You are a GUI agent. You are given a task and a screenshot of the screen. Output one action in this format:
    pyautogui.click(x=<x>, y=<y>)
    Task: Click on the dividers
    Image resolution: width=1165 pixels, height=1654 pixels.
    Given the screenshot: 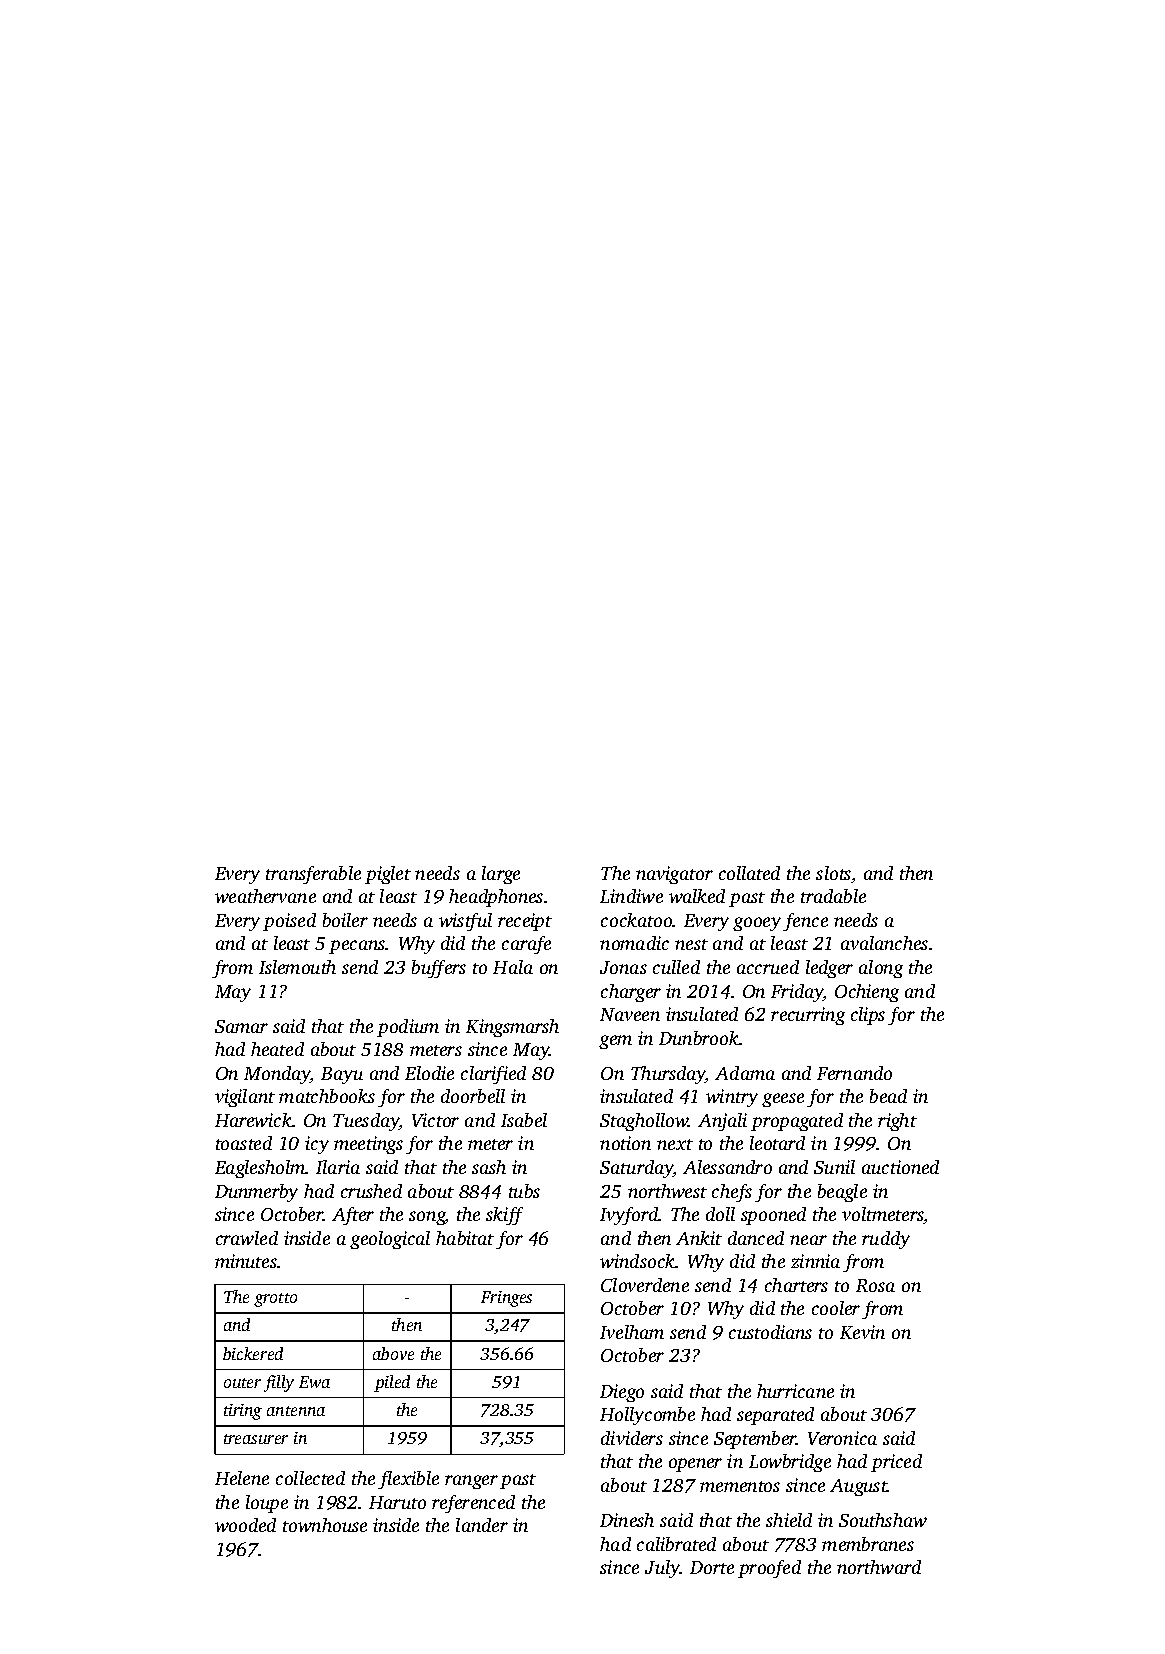 What is the action you would take?
    pyautogui.click(x=632, y=1438)
